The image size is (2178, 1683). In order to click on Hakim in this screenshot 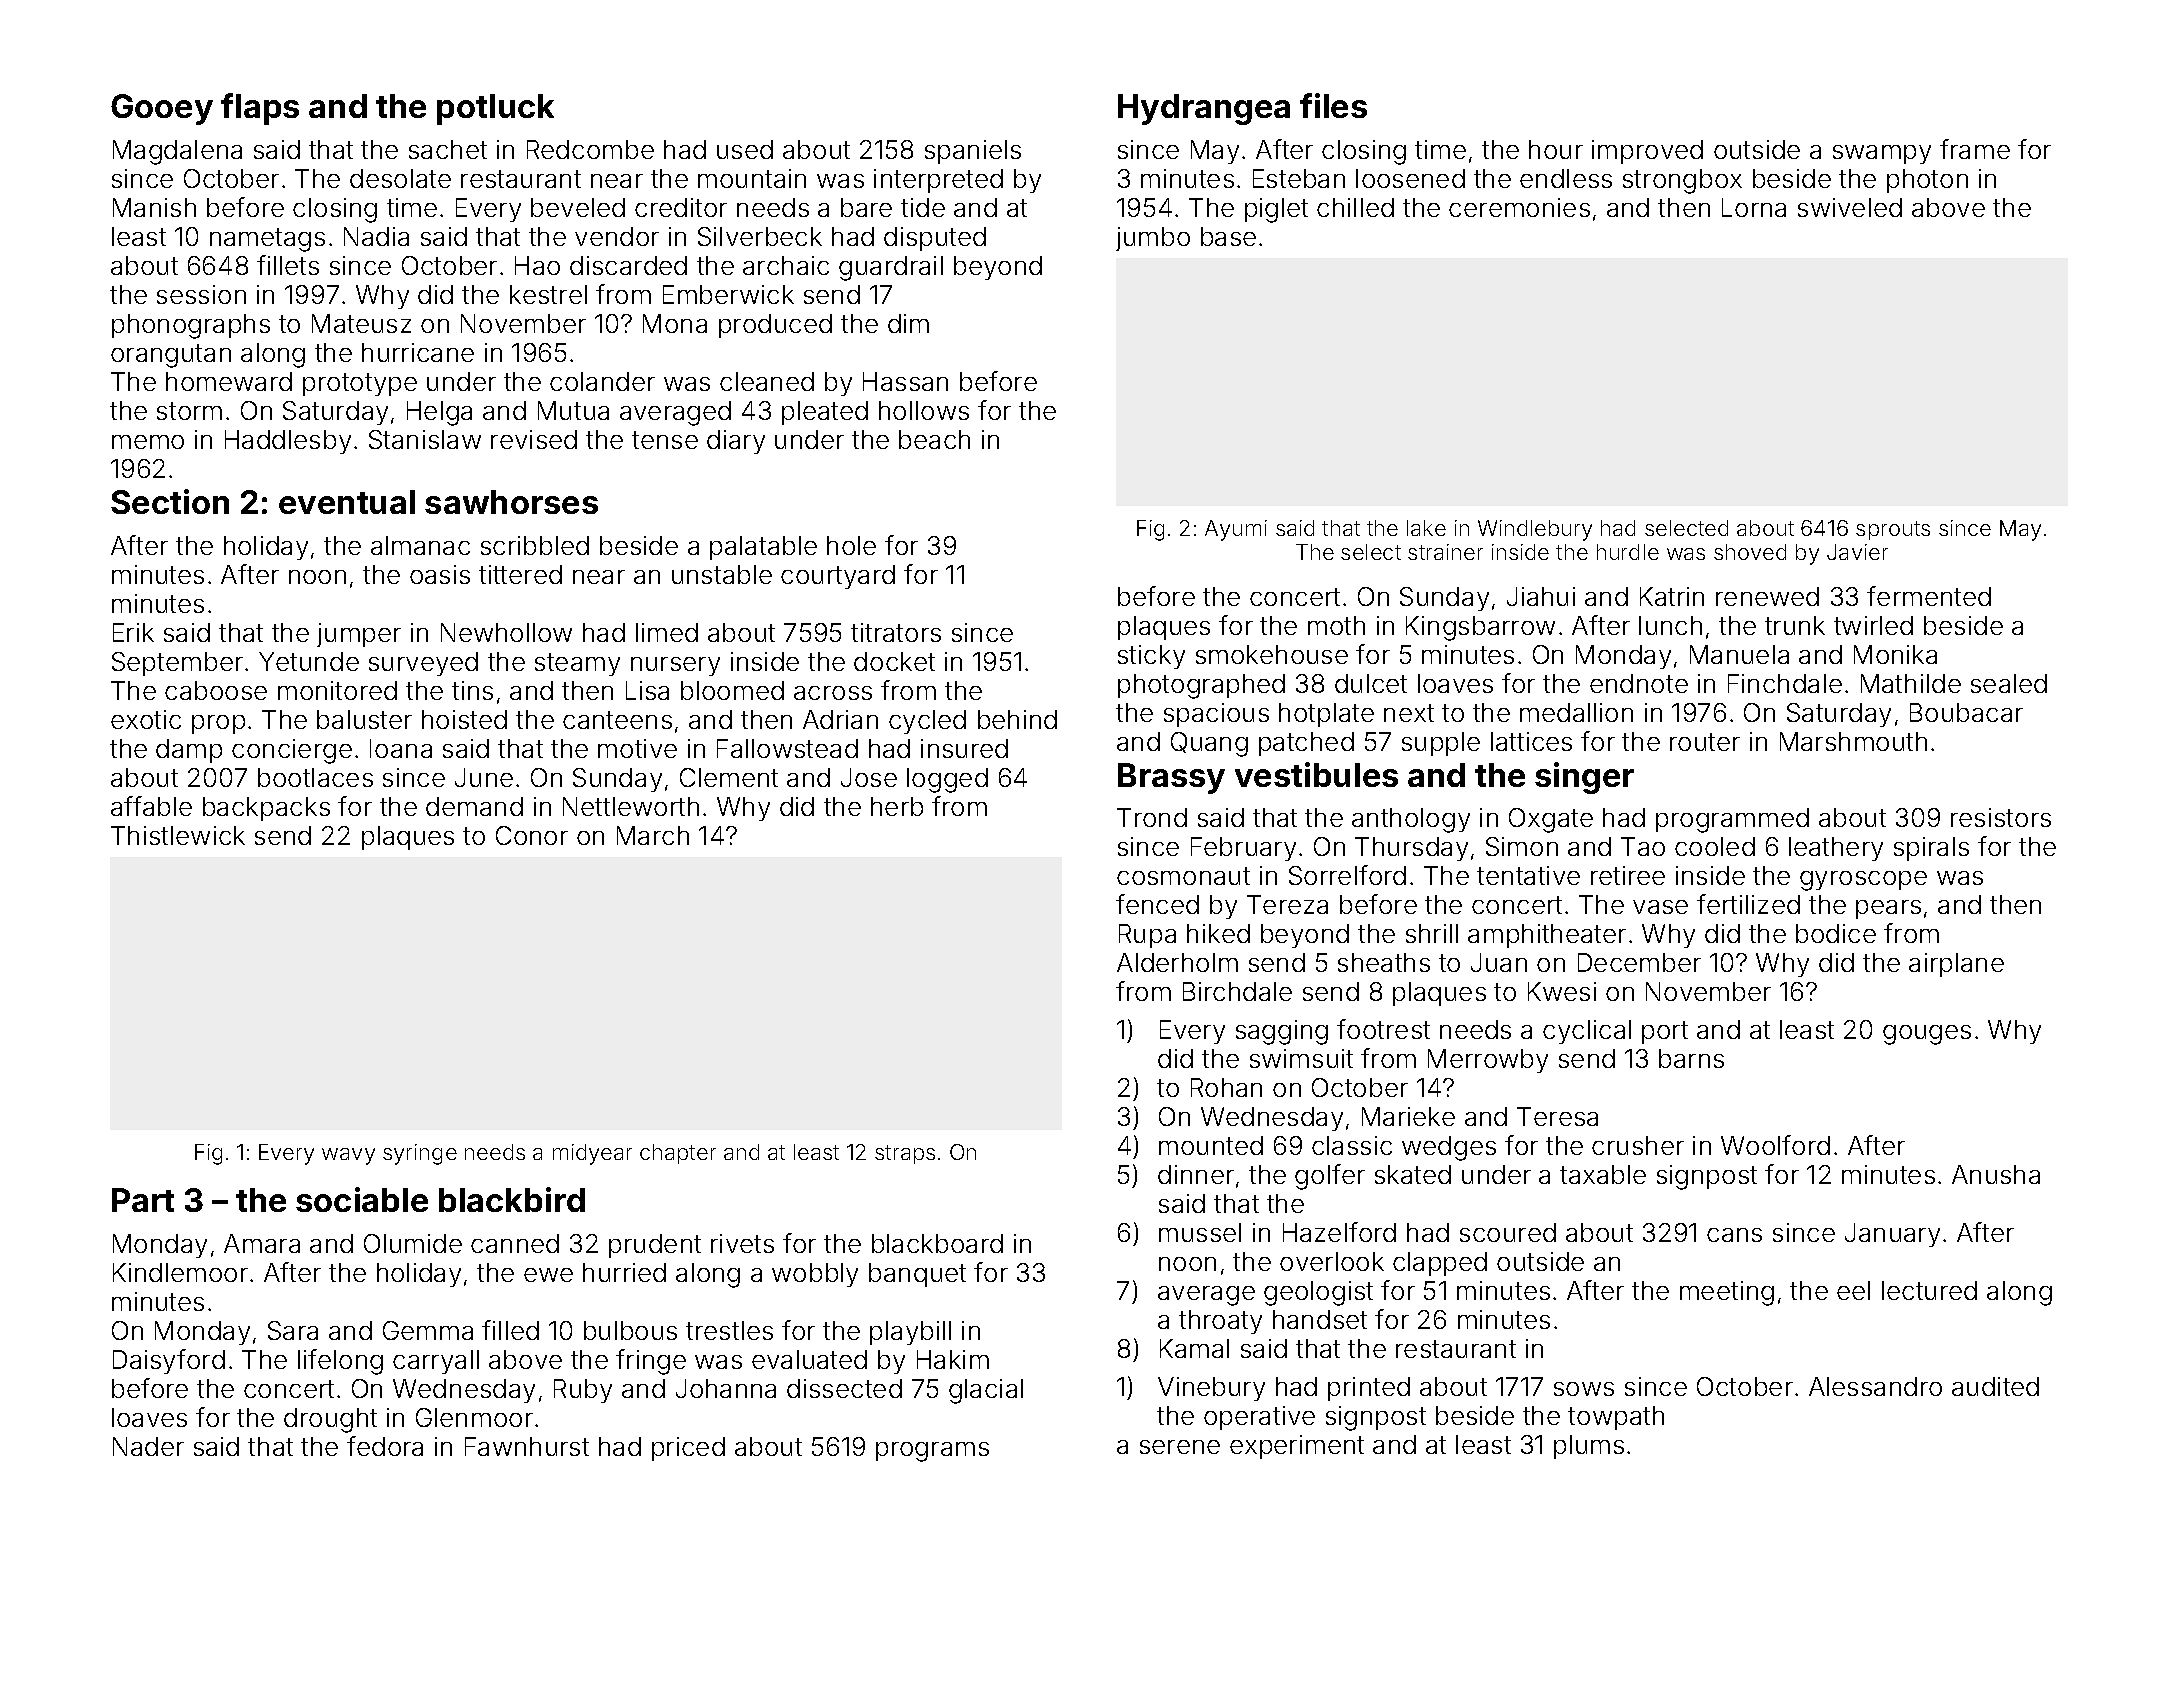, I will do `click(953, 1359)`.
